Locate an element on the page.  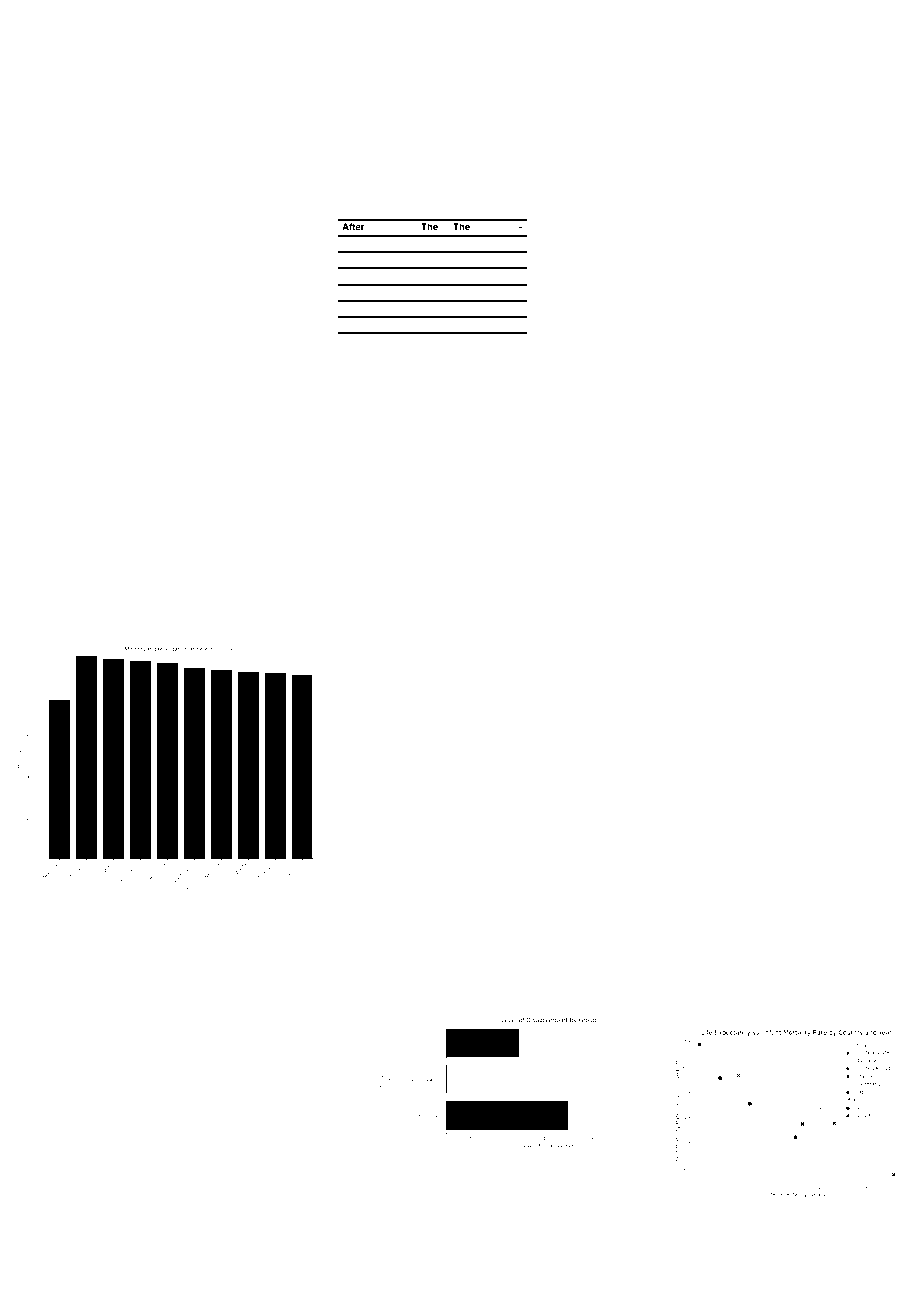
pruned is located at coordinates (468, 347).
